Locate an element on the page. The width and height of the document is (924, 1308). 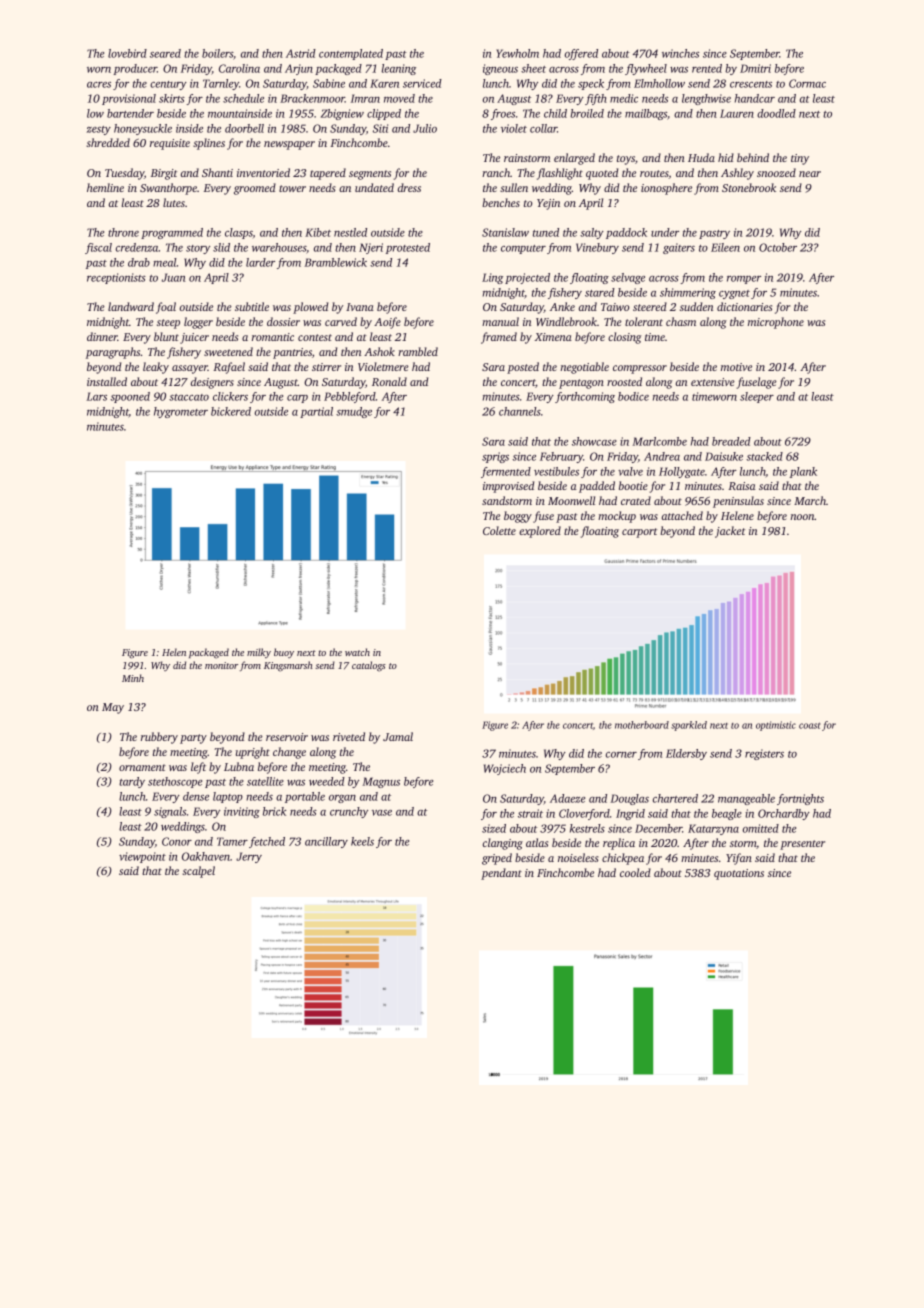
dress is located at coordinates (409, 187).
